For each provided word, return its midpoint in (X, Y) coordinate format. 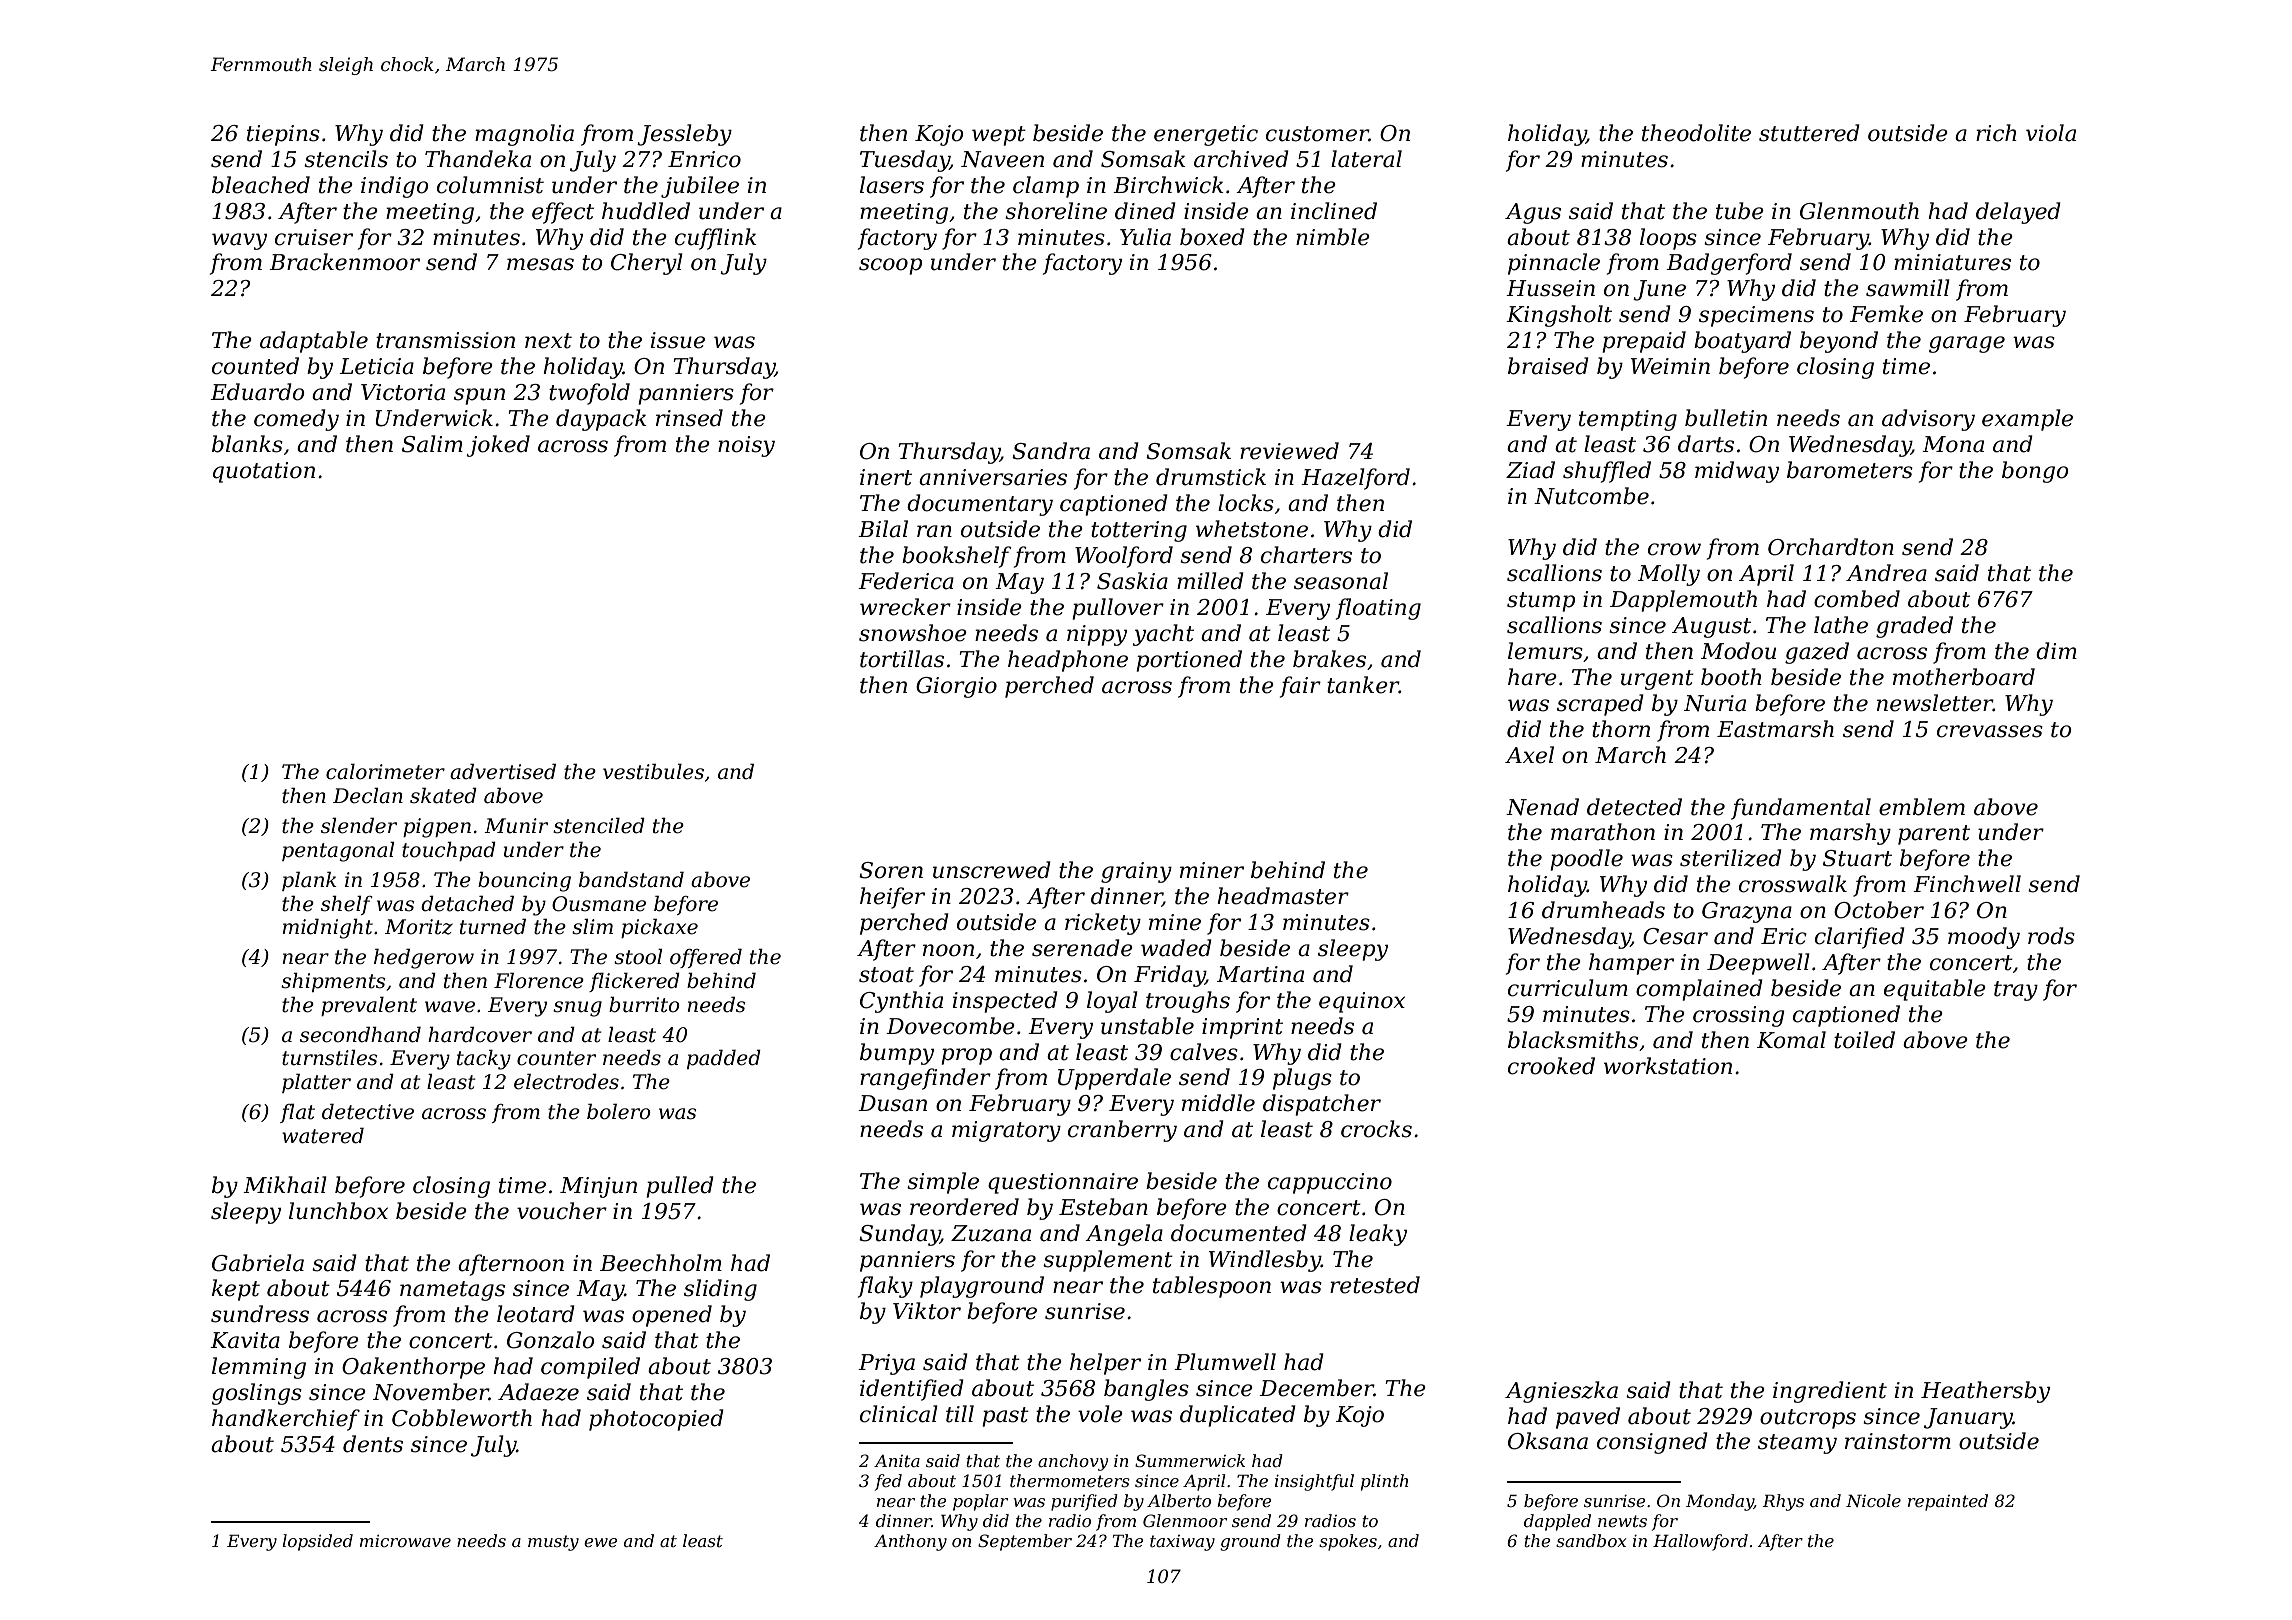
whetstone (1252, 529)
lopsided (317, 1542)
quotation (264, 472)
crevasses (1990, 731)
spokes (1348, 1542)
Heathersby (1985, 1392)
